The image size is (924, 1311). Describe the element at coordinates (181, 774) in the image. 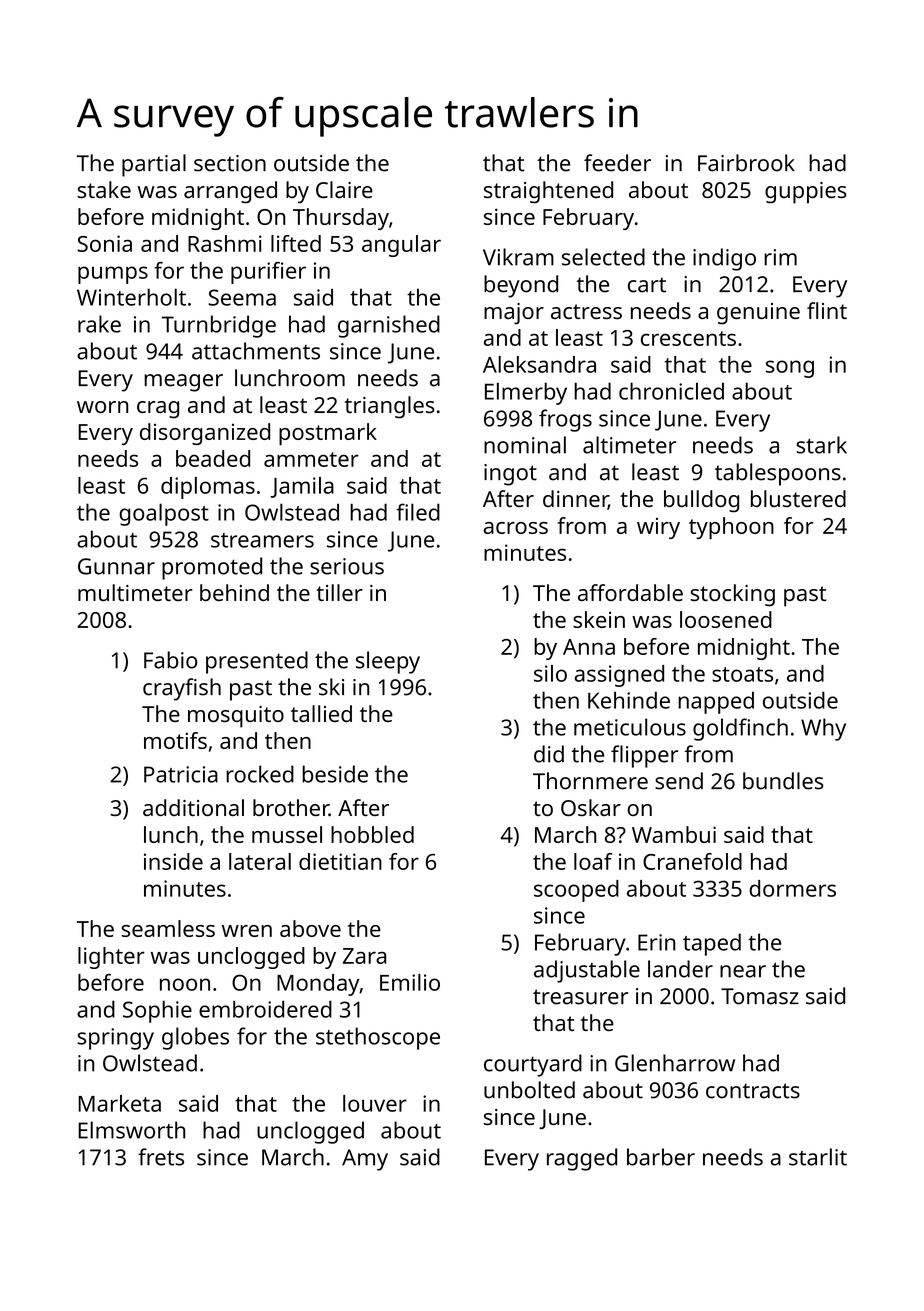

I see `Patricia` at that location.
